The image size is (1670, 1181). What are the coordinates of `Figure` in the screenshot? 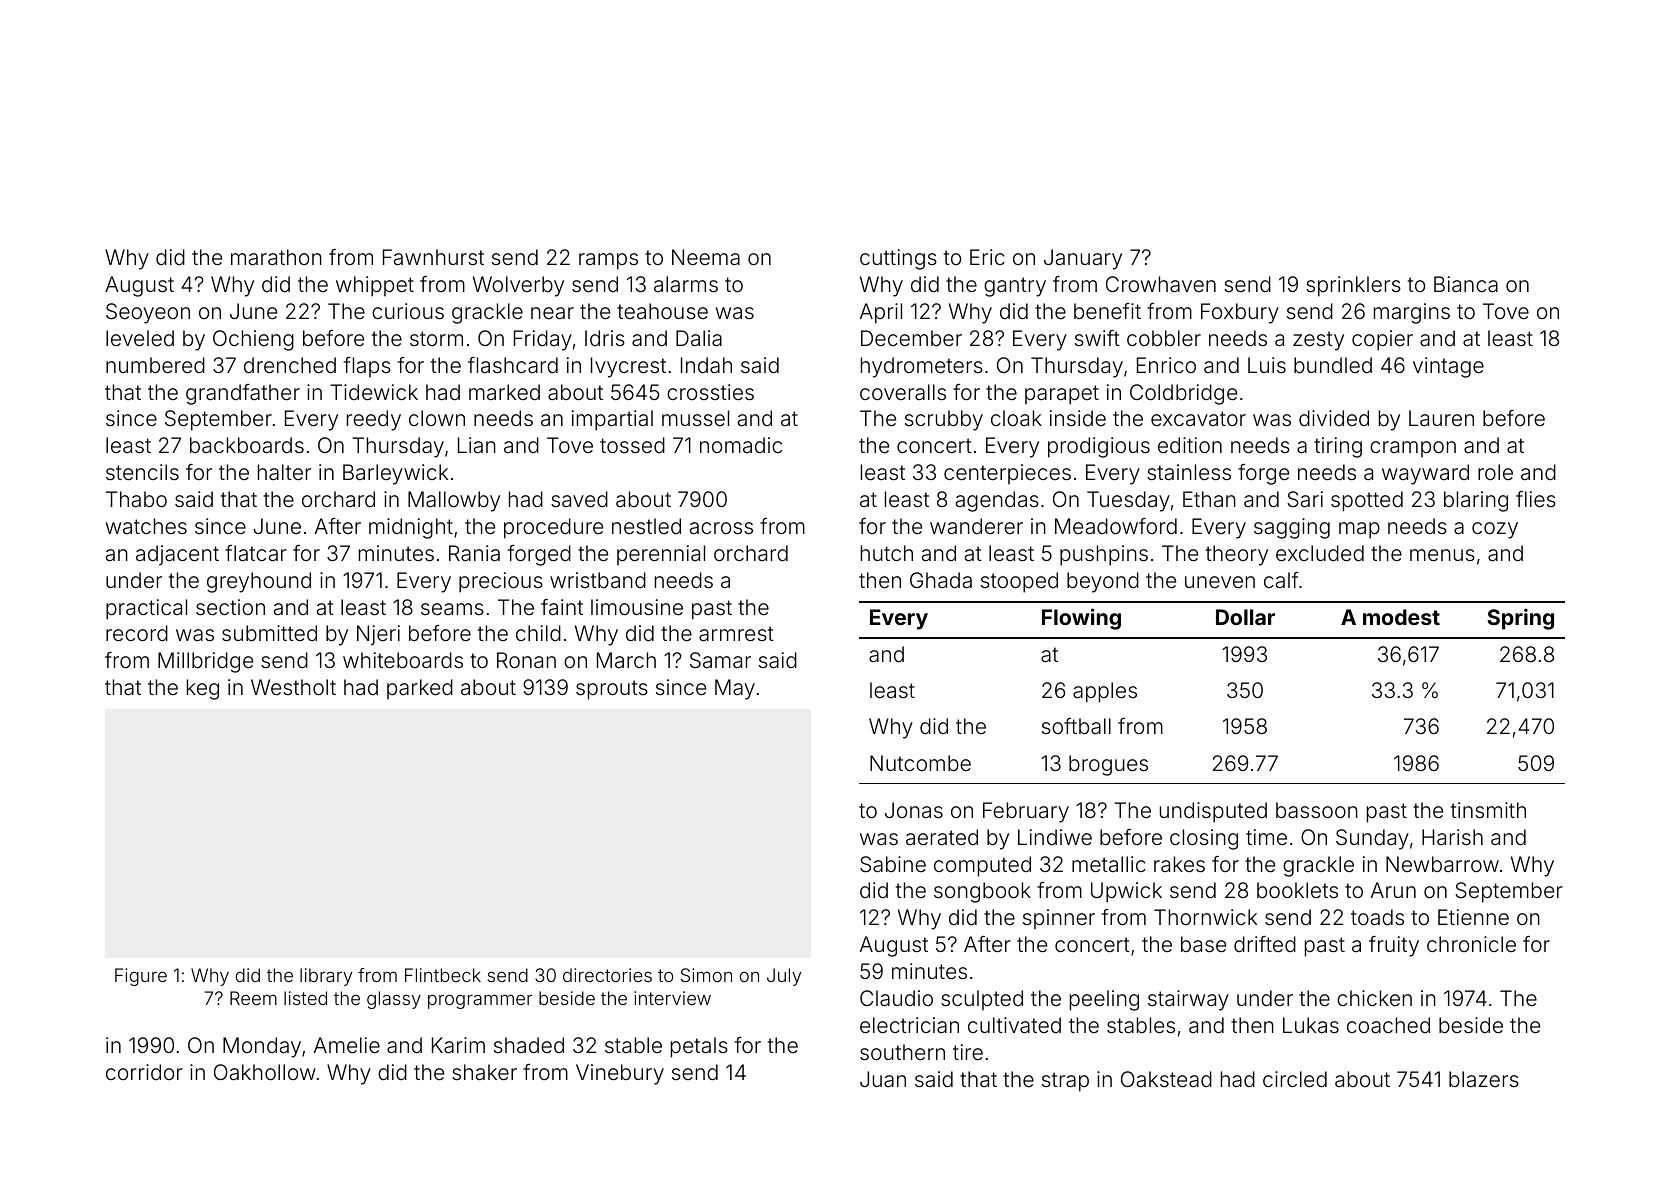 It's located at (141, 977).
